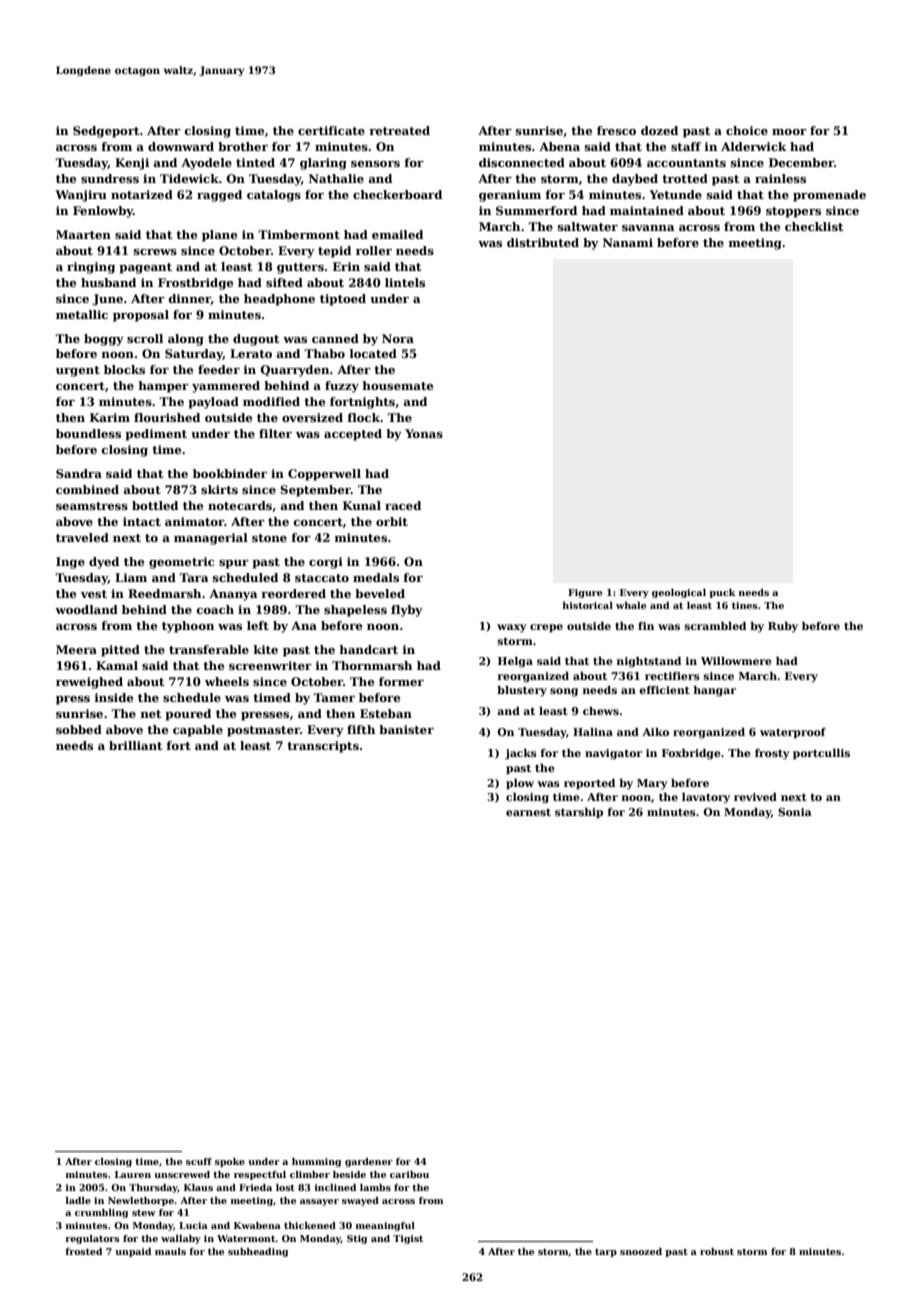 The width and height of the screenshot is (924, 1308). Describe the element at coordinates (83, 234) in the screenshot. I see `Maarten` at that location.
